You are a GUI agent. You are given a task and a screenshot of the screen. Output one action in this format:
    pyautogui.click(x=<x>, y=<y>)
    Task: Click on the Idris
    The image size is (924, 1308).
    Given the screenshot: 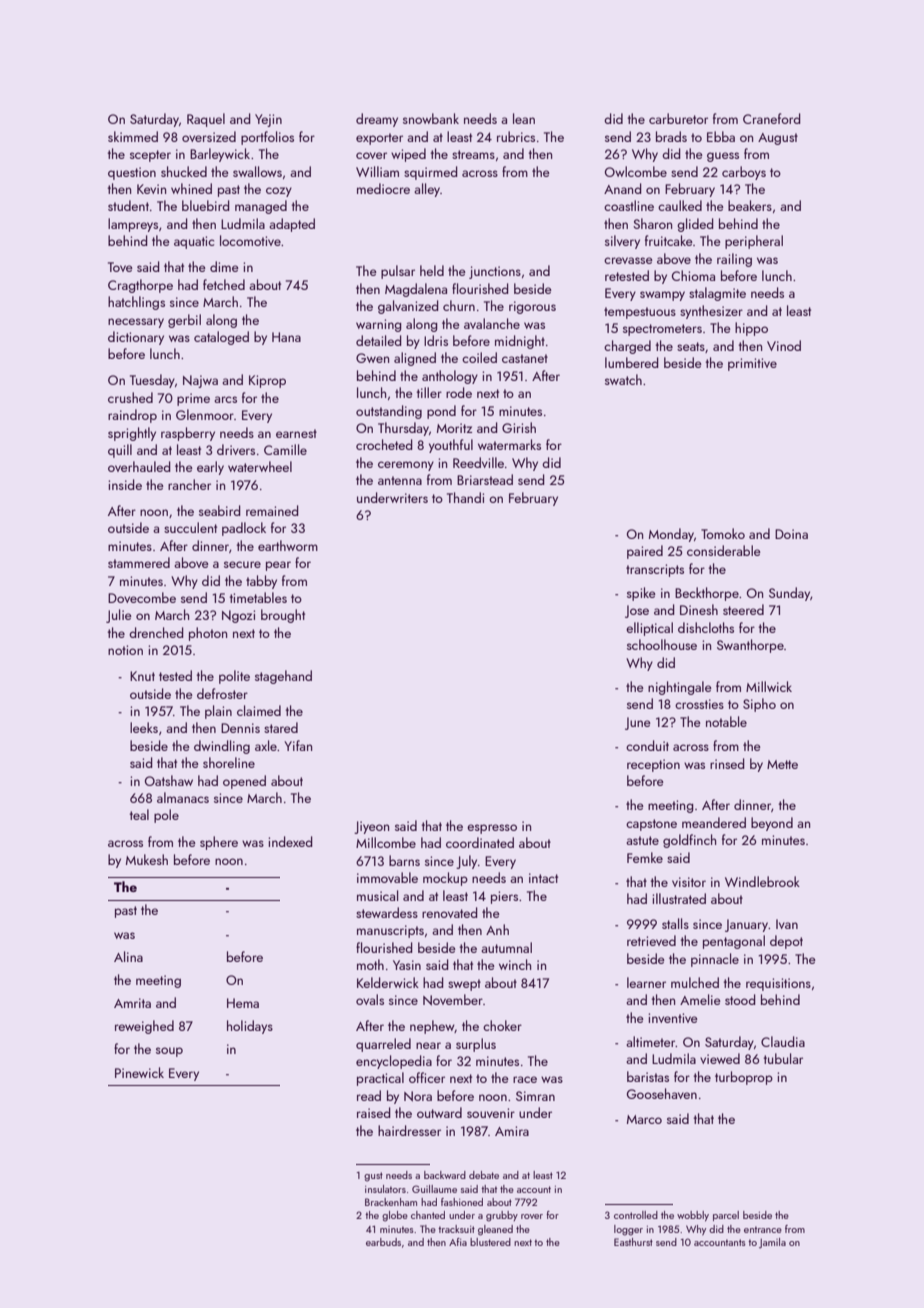 What is the action you would take?
    pyautogui.click(x=436, y=340)
